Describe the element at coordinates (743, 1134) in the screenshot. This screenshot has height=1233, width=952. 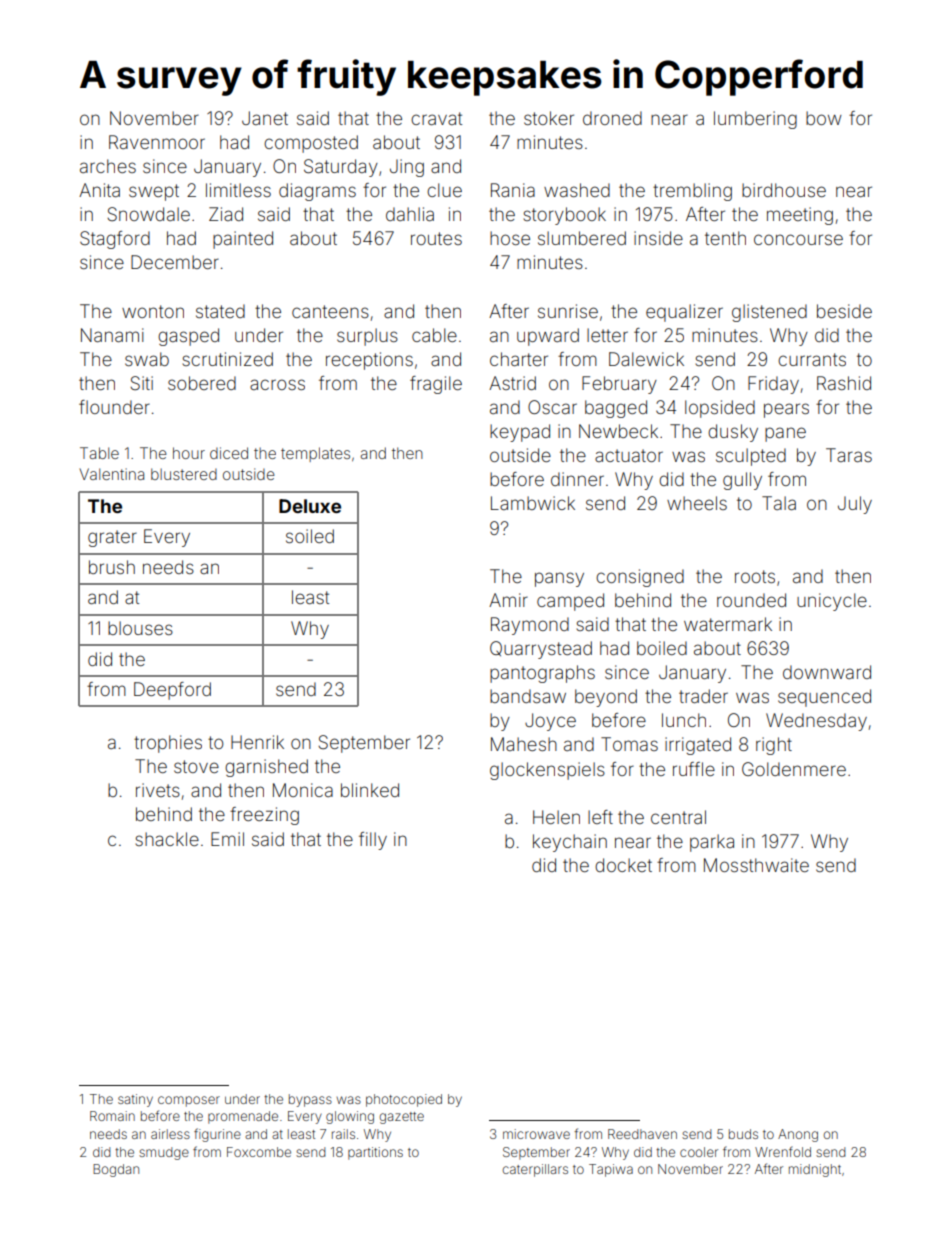
I see `buds` at that location.
